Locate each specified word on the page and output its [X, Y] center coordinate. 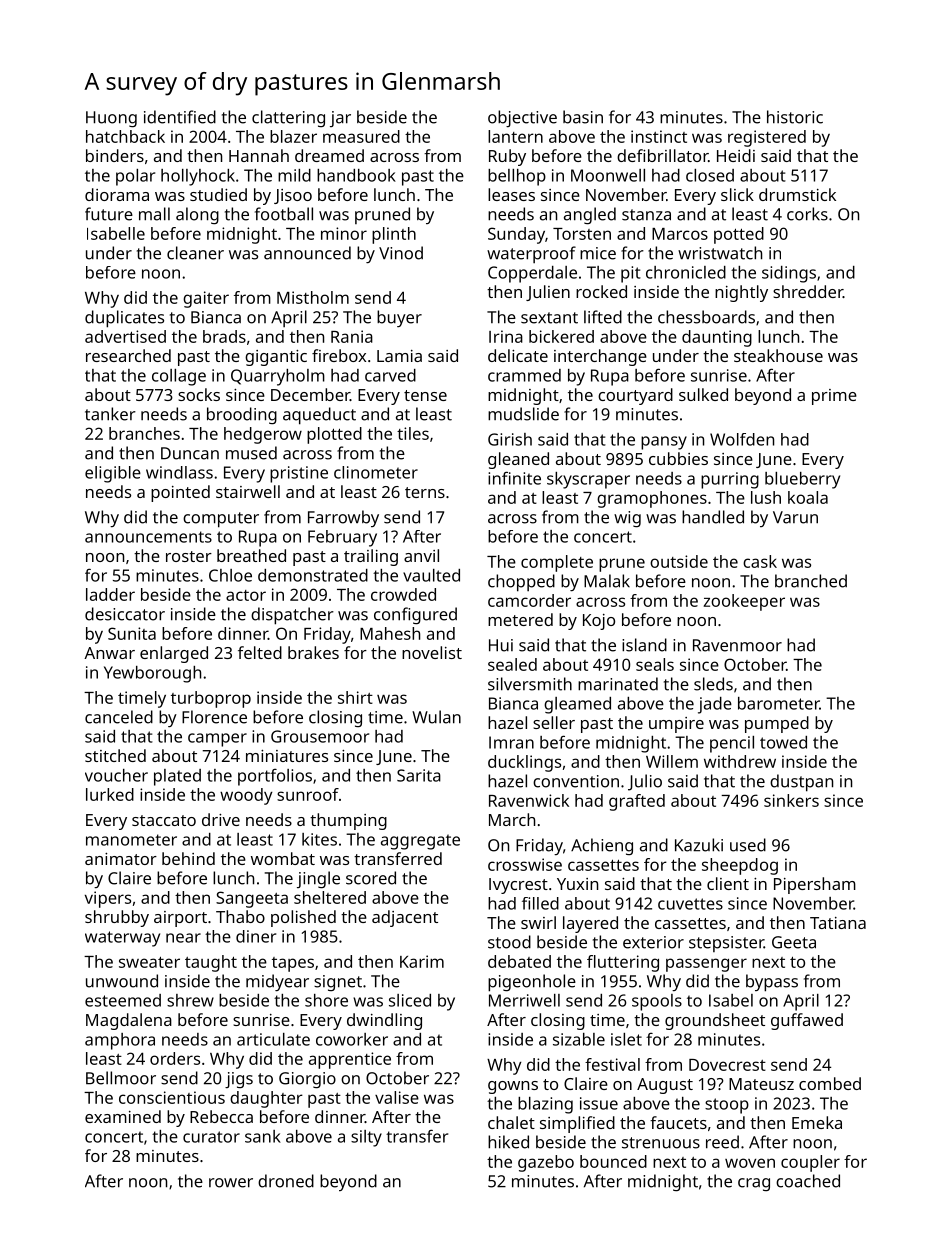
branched [811, 581]
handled [713, 517]
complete [557, 563]
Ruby [507, 157]
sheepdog [740, 866]
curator [211, 1137]
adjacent [405, 918]
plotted [334, 435]
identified [180, 117]
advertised [125, 336]
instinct [659, 136]
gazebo [546, 1163]
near [183, 938]
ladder [110, 594]
